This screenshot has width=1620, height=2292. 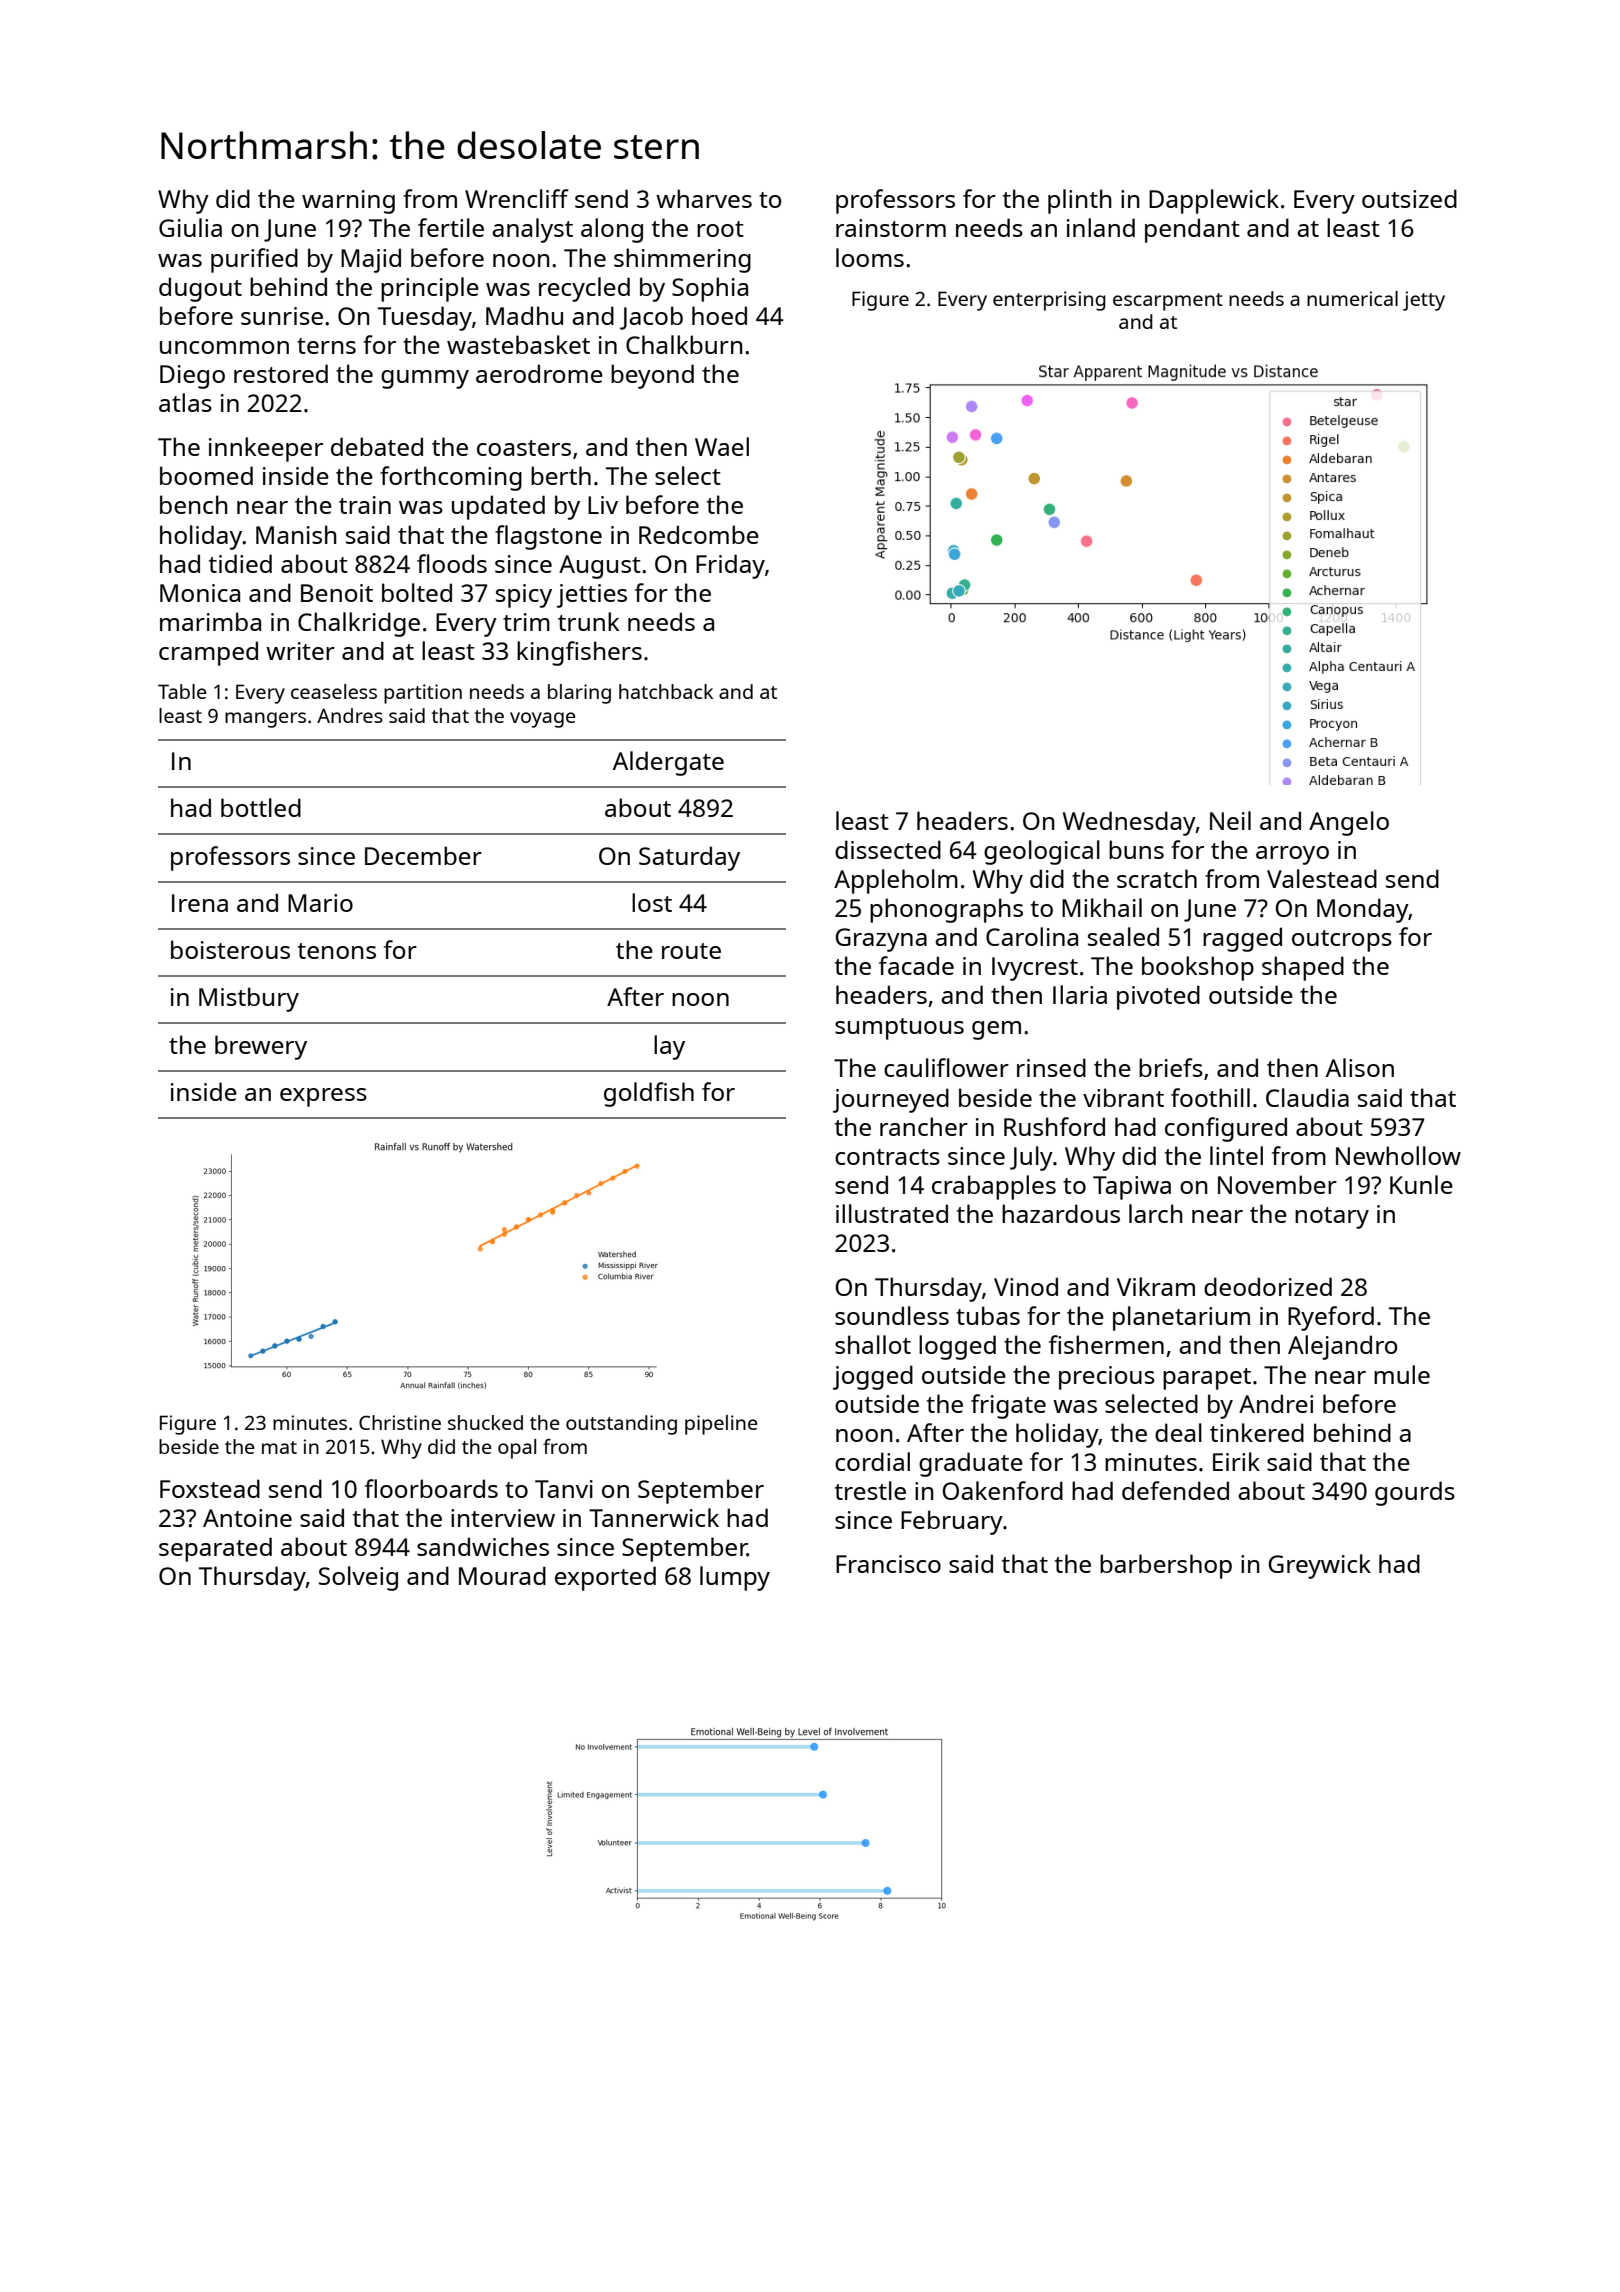 I want to click on Liv, so click(x=603, y=505).
